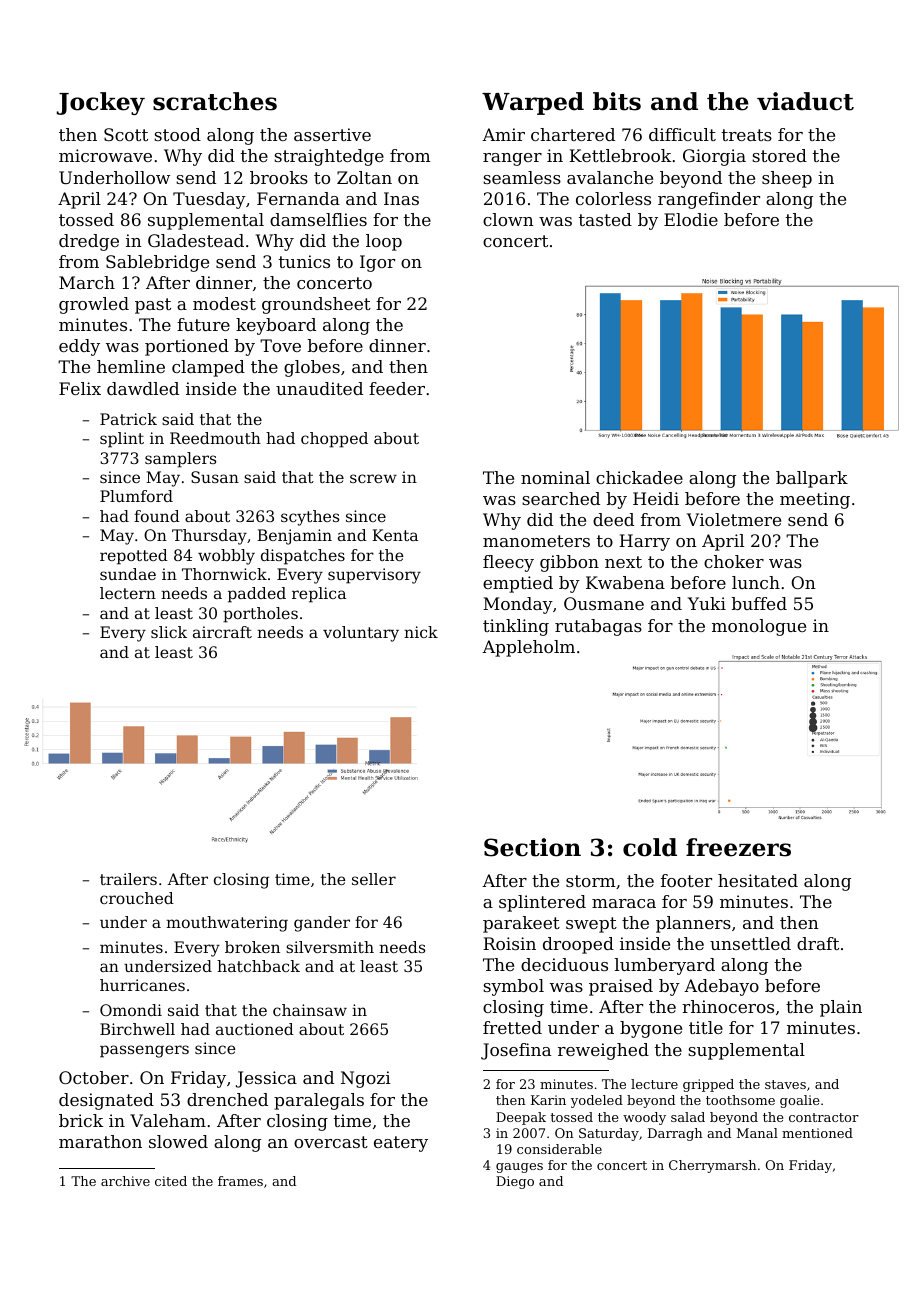  Describe the element at coordinates (519, 1168) in the screenshot. I see `gauges` at that location.
